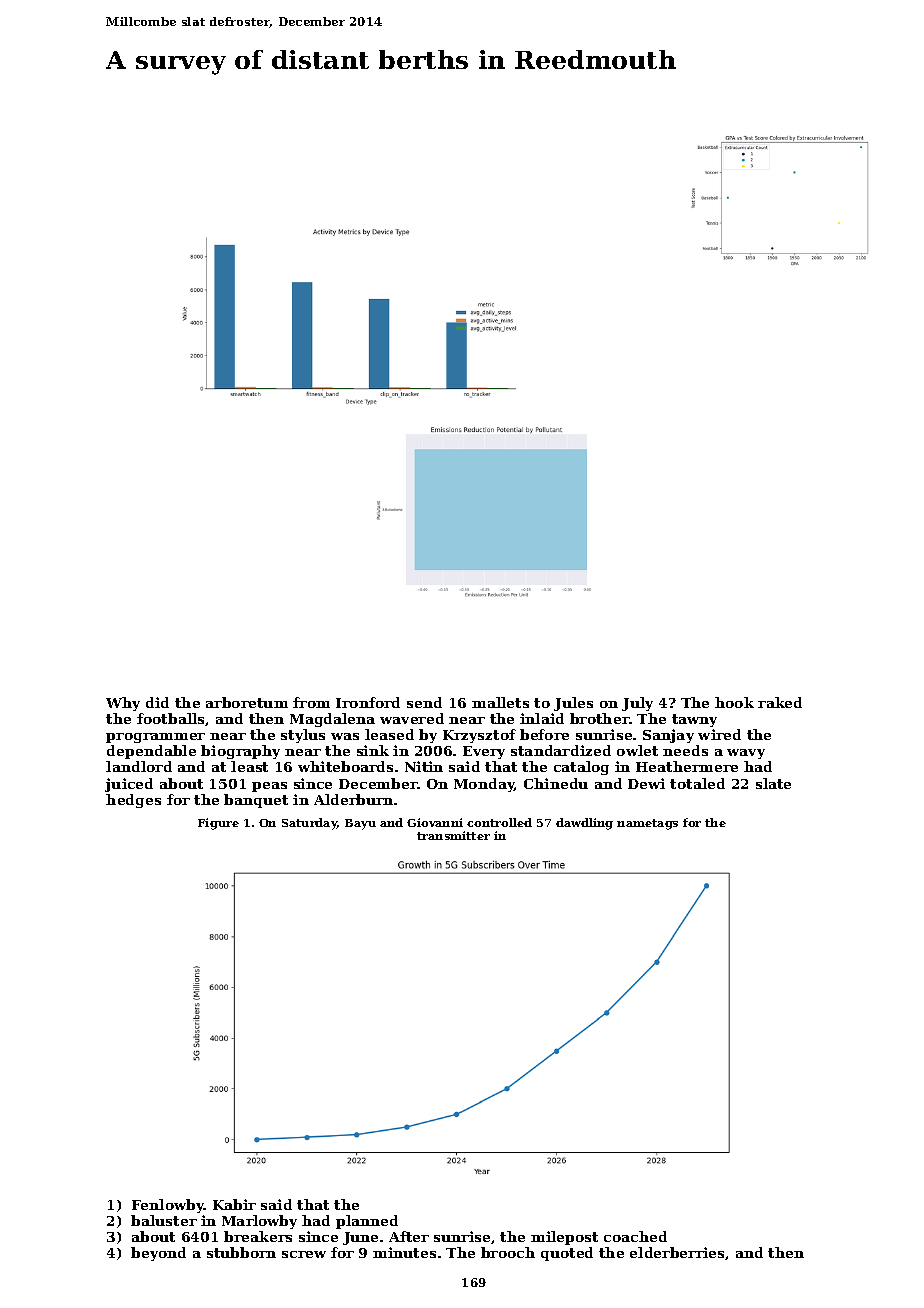 The height and width of the screenshot is (1308, 924). Describe the element at coordinates (158, 1254) in the screenshot. I see `beyond` at that location.
